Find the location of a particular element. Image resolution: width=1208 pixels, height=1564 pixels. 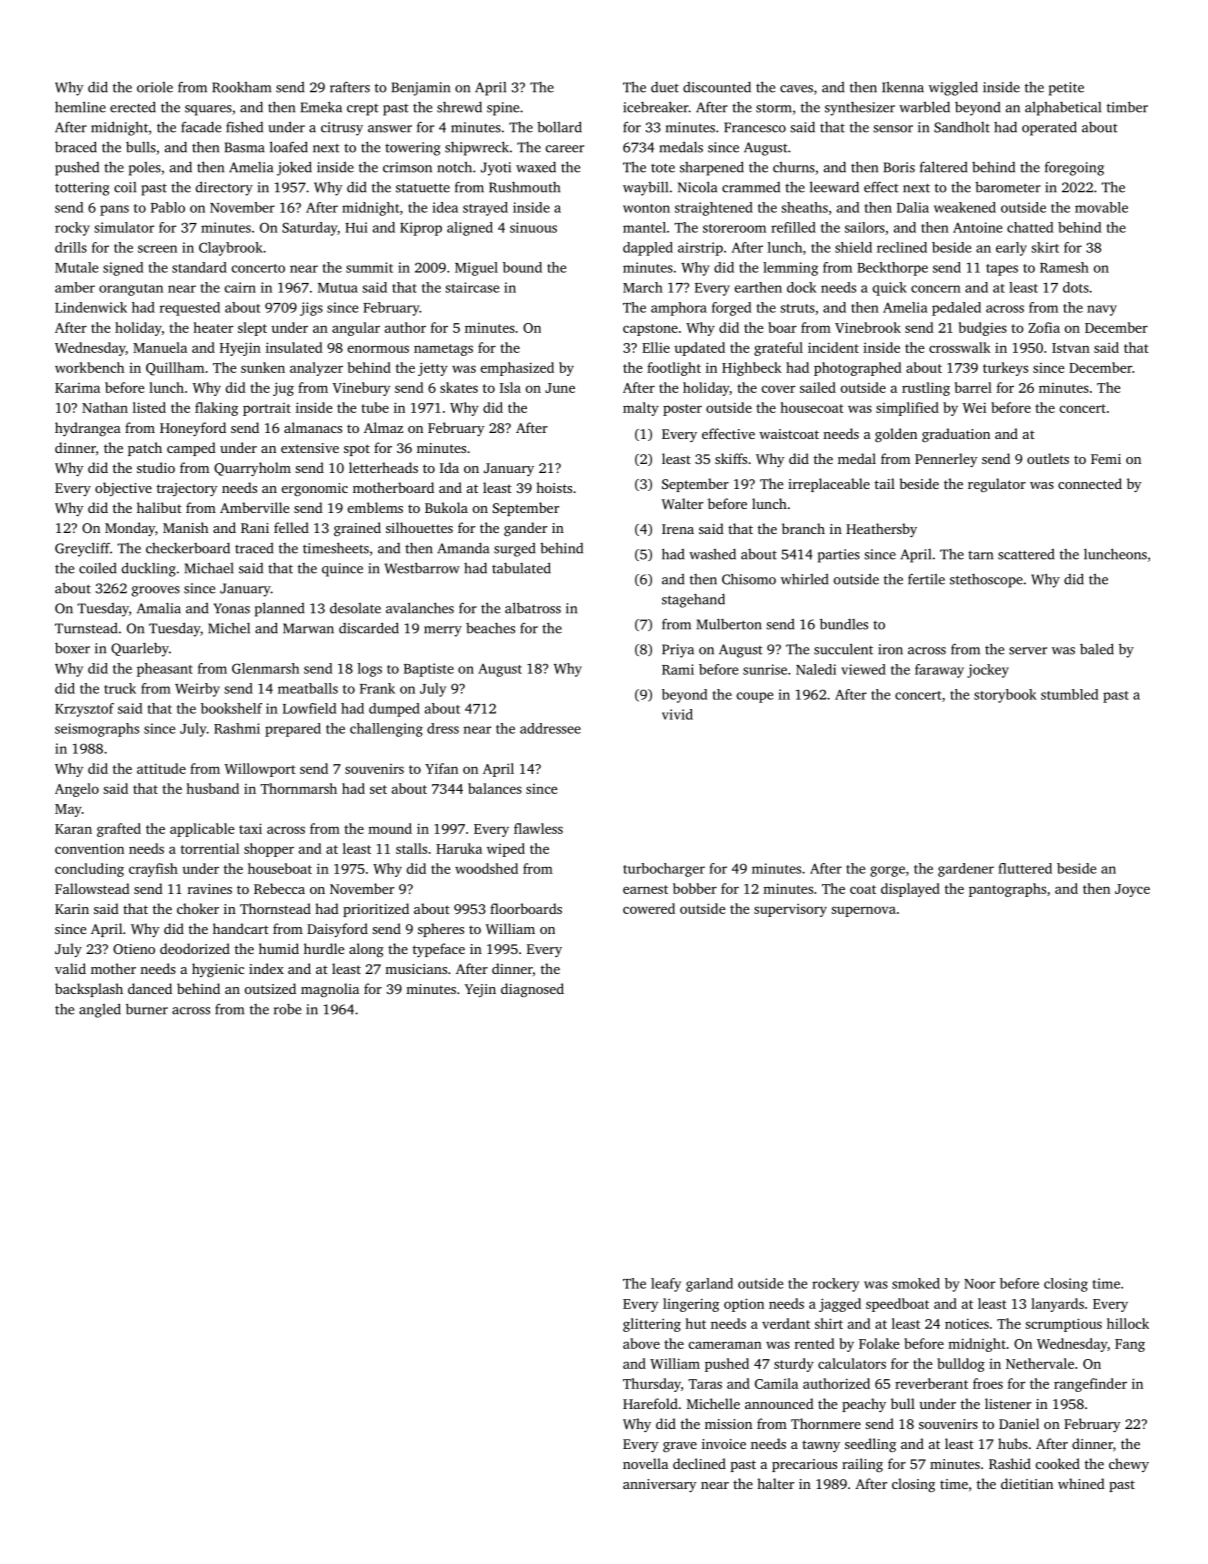

duet is located at coordinates (665, 87).
